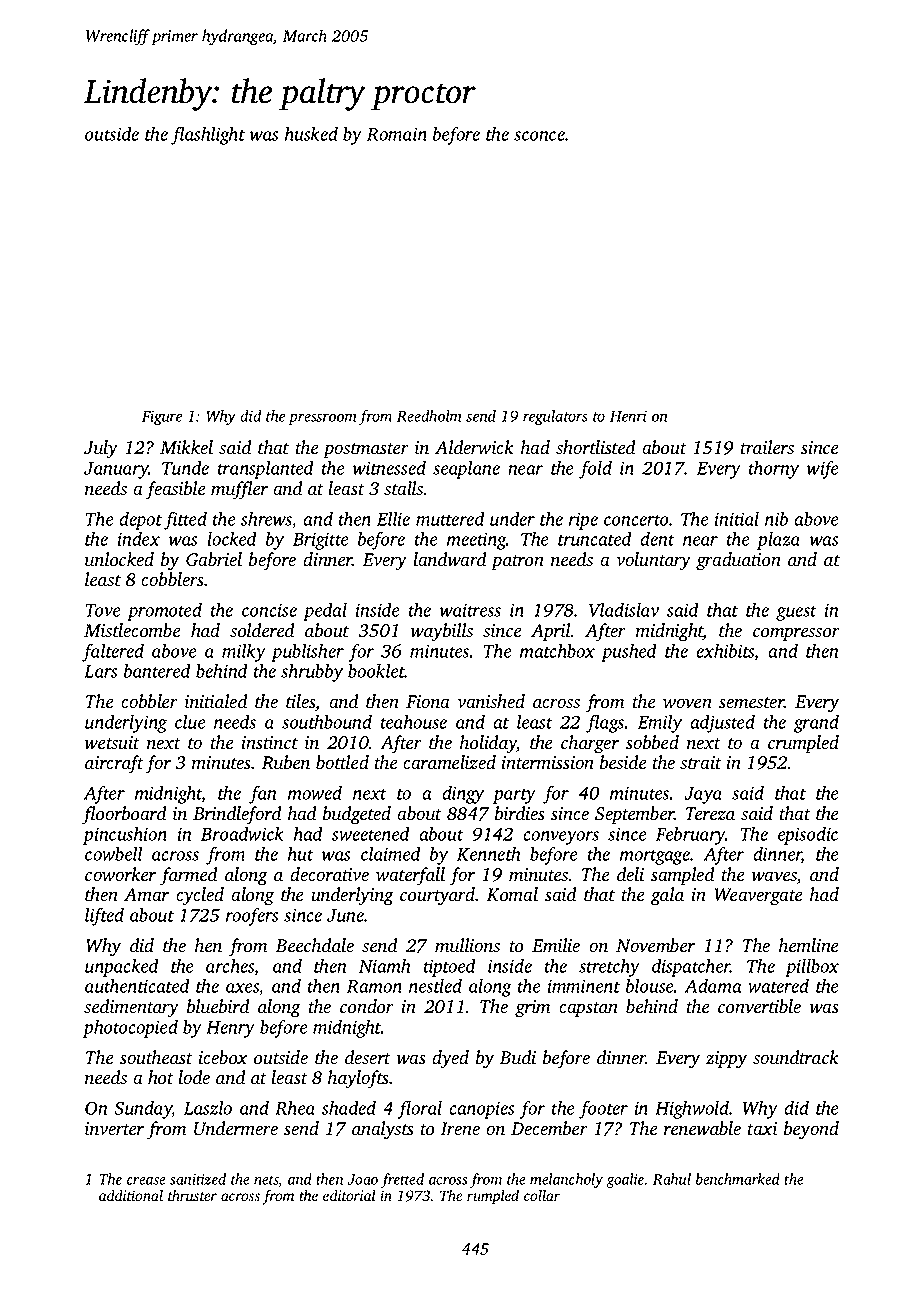 Image resolution: width=924 pixels, height=1308 pixels. Describe the element at coordinates (628, 416) in the screenshot. I see `Henri` at that location.
